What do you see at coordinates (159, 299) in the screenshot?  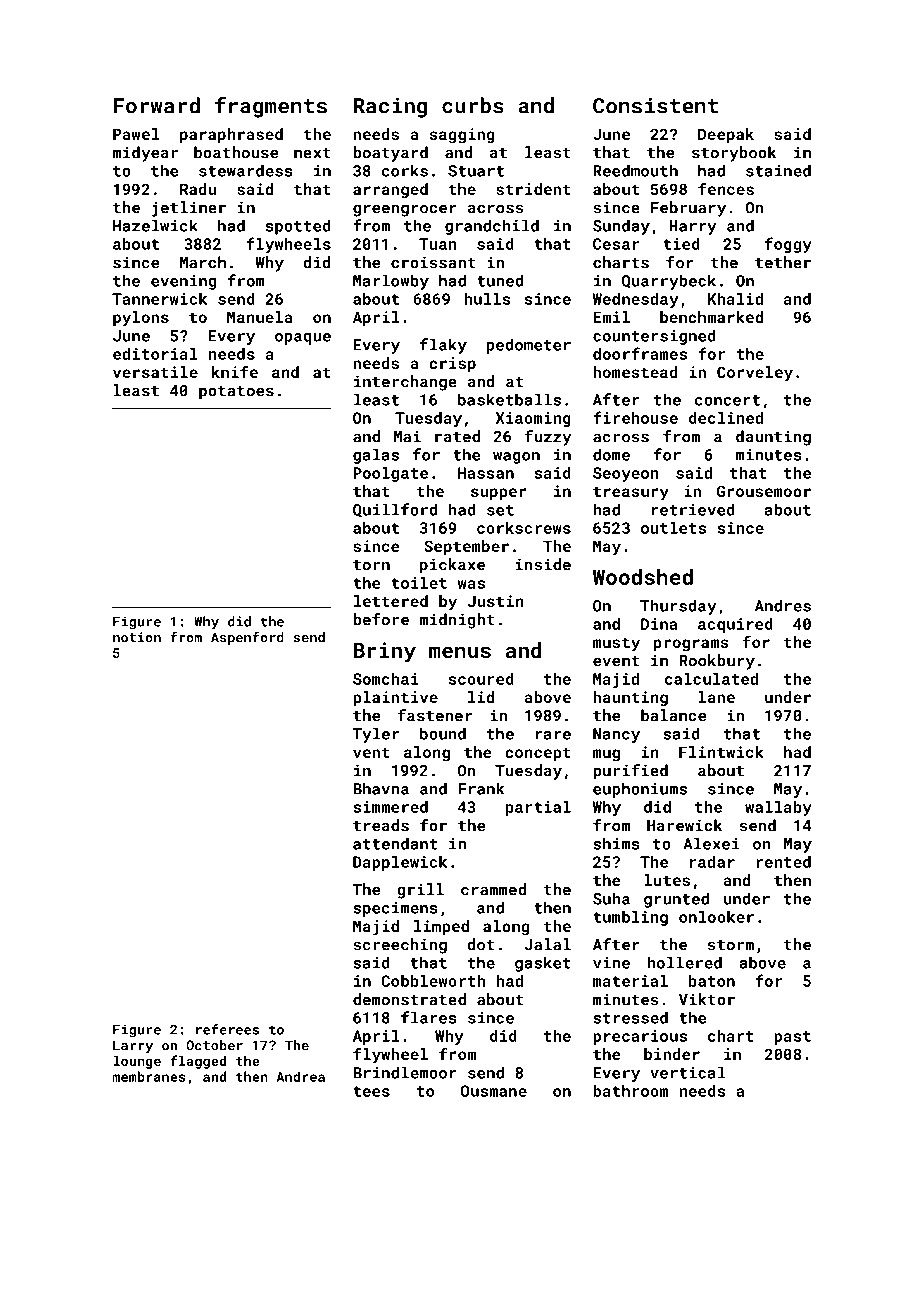 I see `Tannerwick` at bounding box center [159, 299].
